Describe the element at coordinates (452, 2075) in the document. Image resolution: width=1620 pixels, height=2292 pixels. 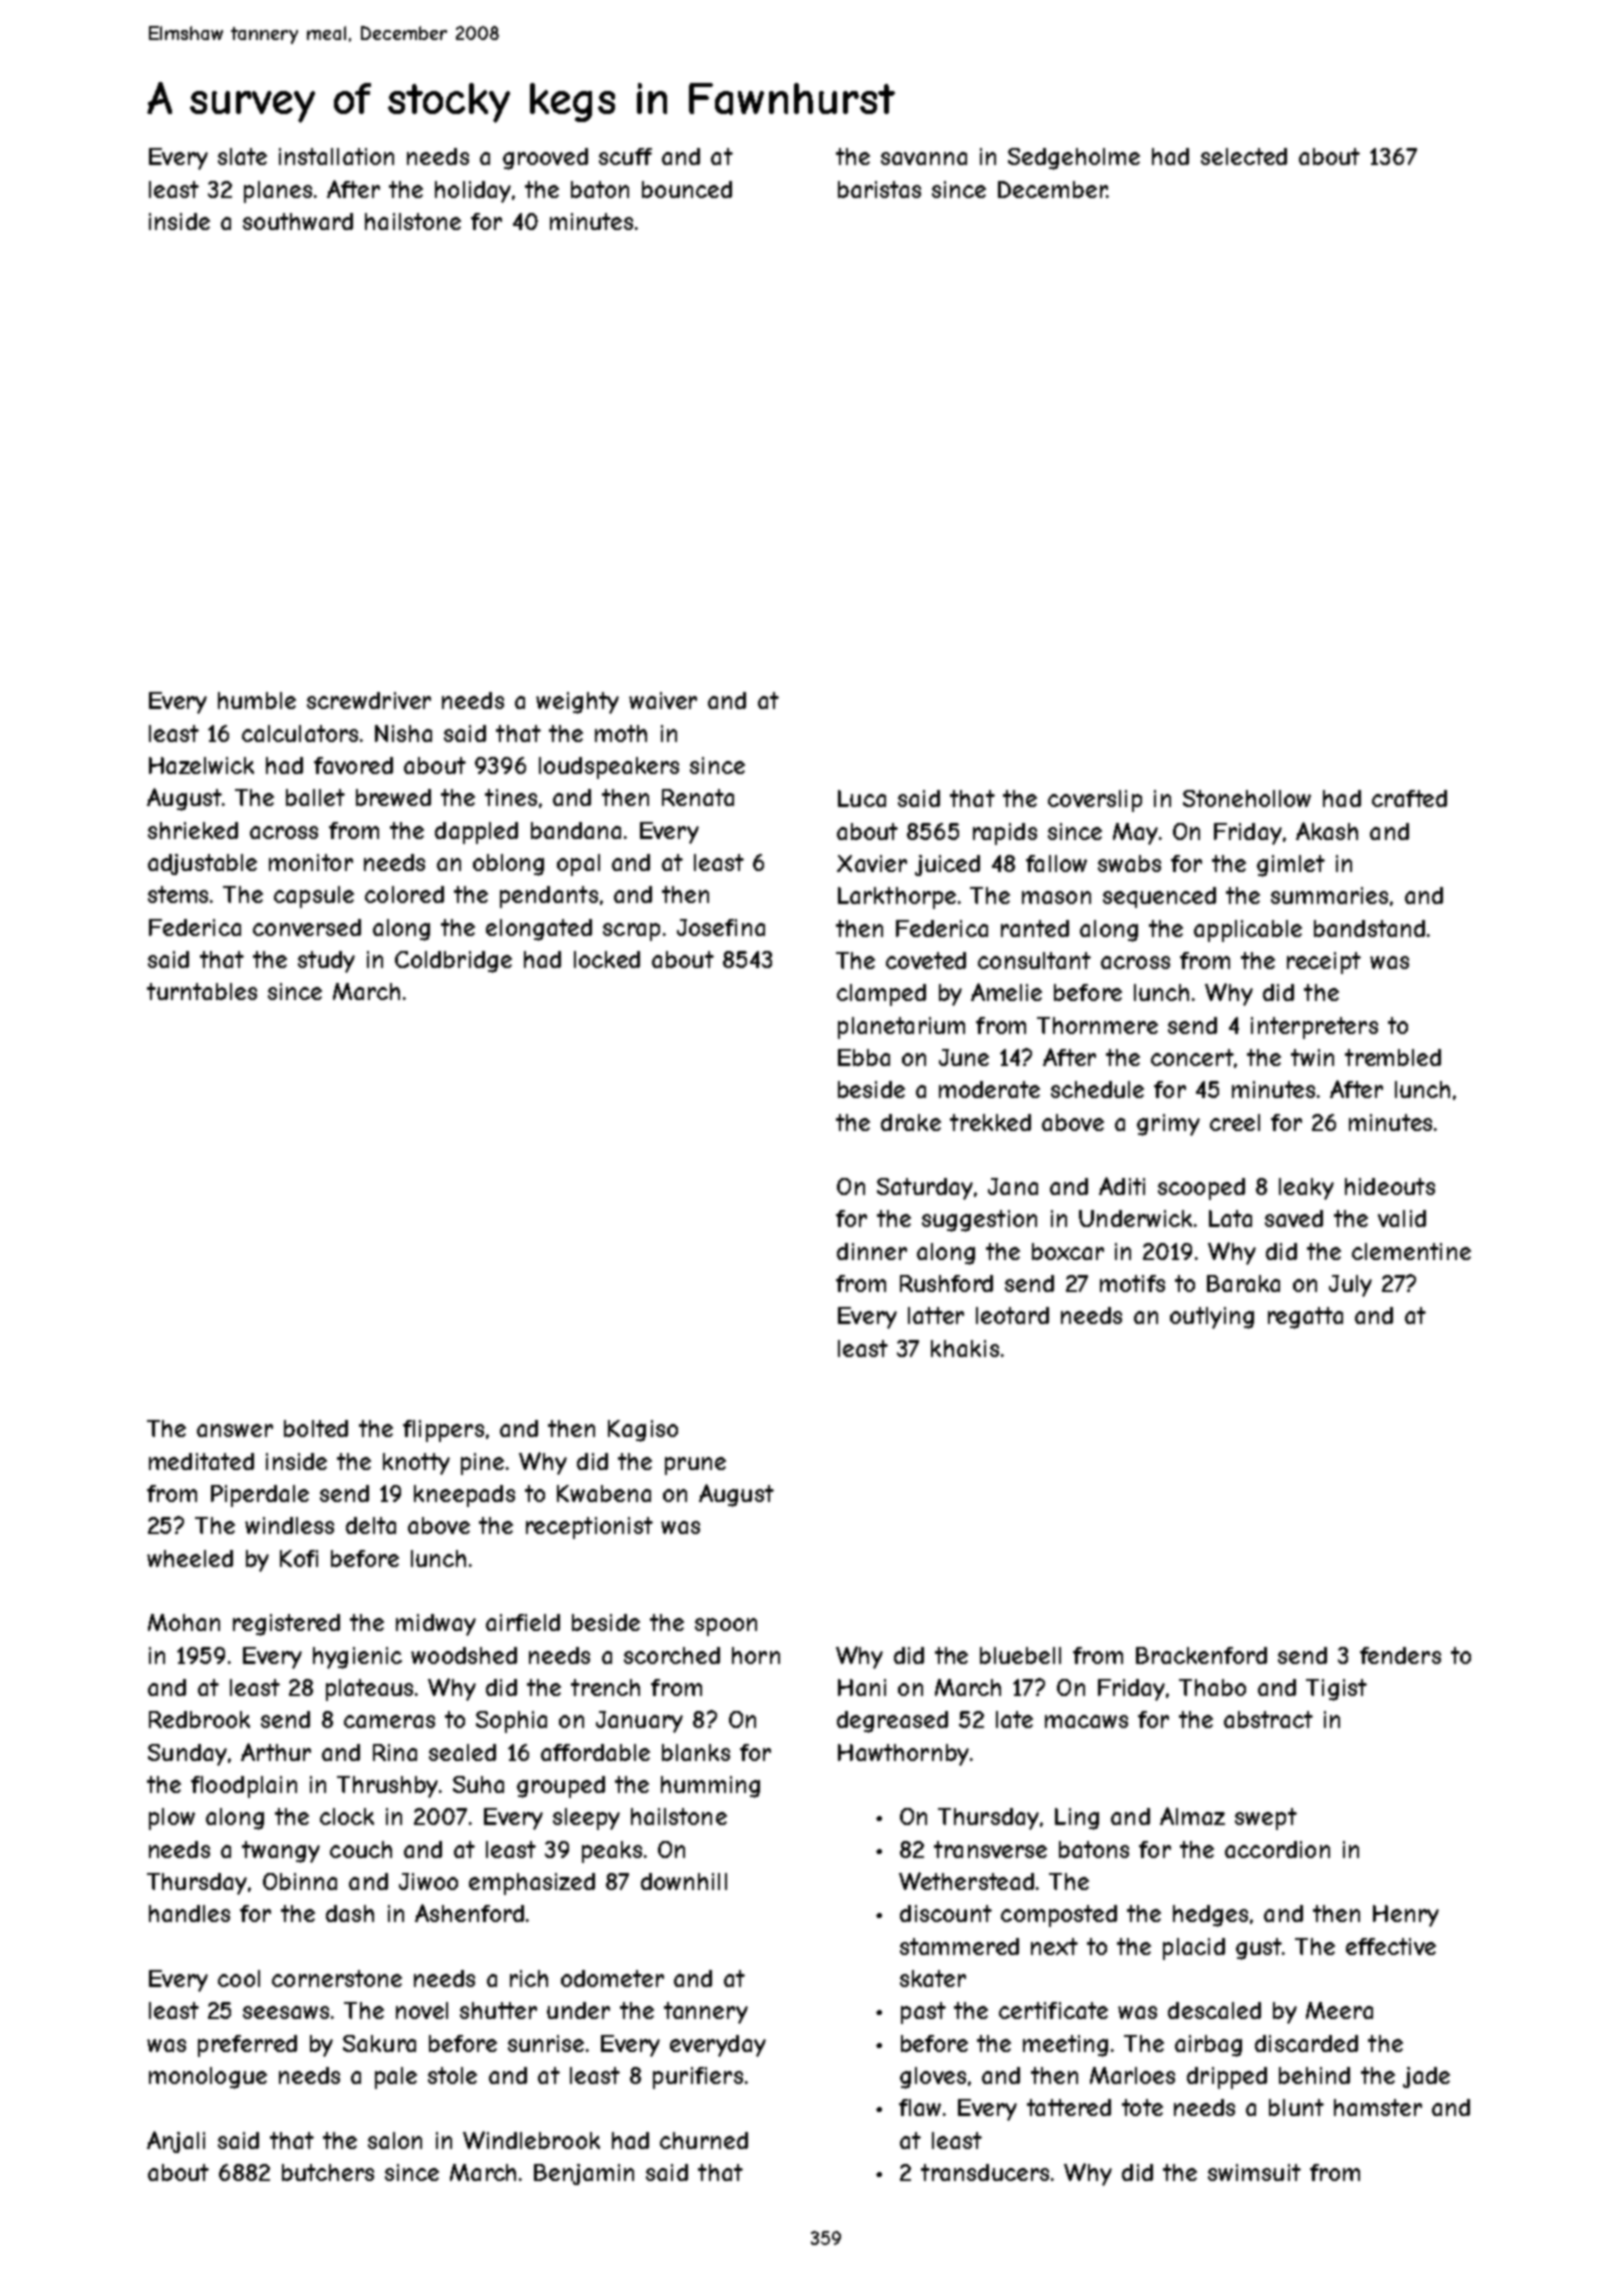
I see `stole` at that location.
